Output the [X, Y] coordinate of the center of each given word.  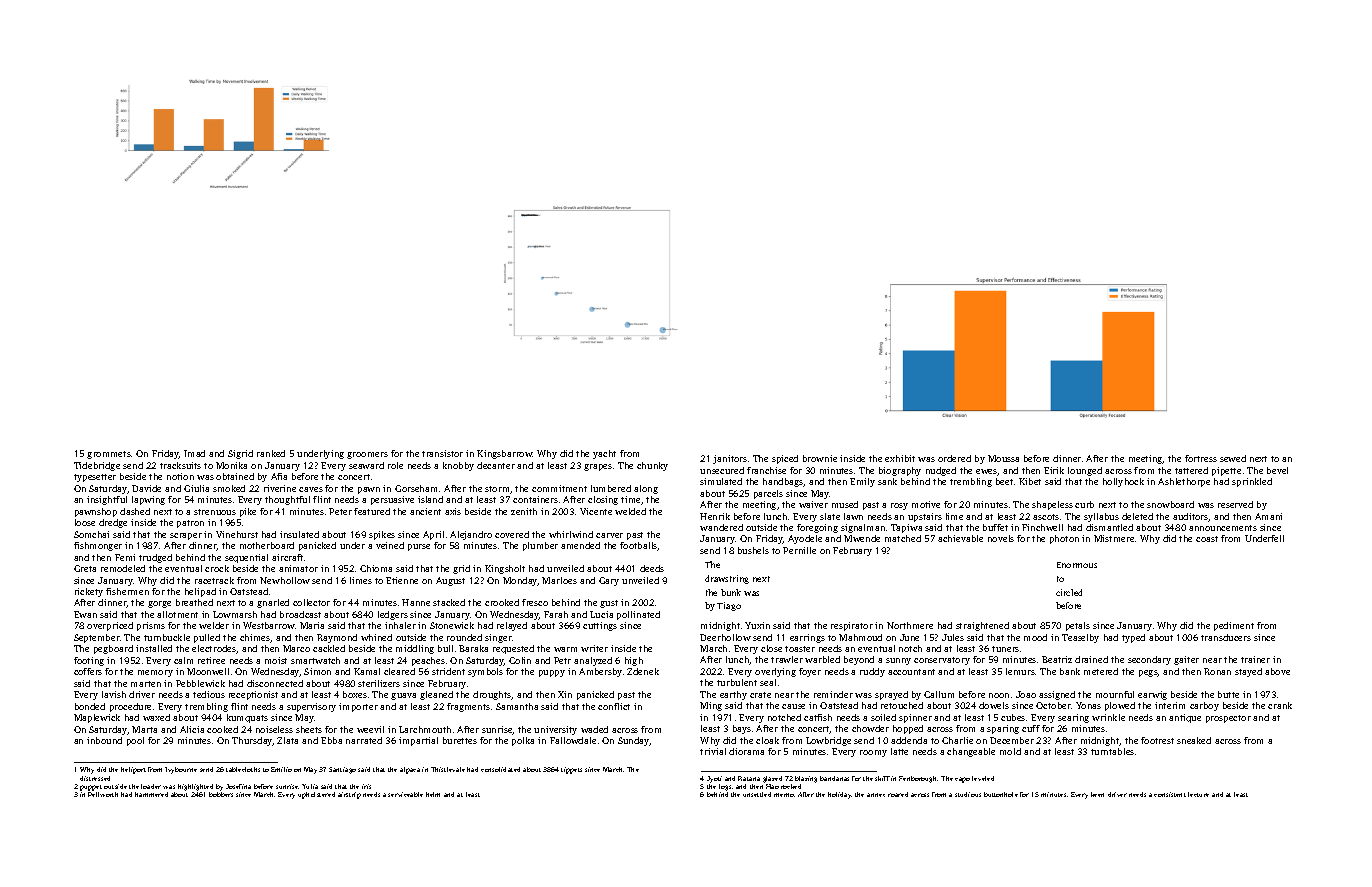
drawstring [727, 579]
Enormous [1077, 565]
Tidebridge [97, 466]
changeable [971, 752]
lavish [114, 694]
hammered [151, 794]
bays [742, 729]
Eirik [1054, 470]
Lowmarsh [235, 614]
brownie [820, 458]
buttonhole [1001, 794]
